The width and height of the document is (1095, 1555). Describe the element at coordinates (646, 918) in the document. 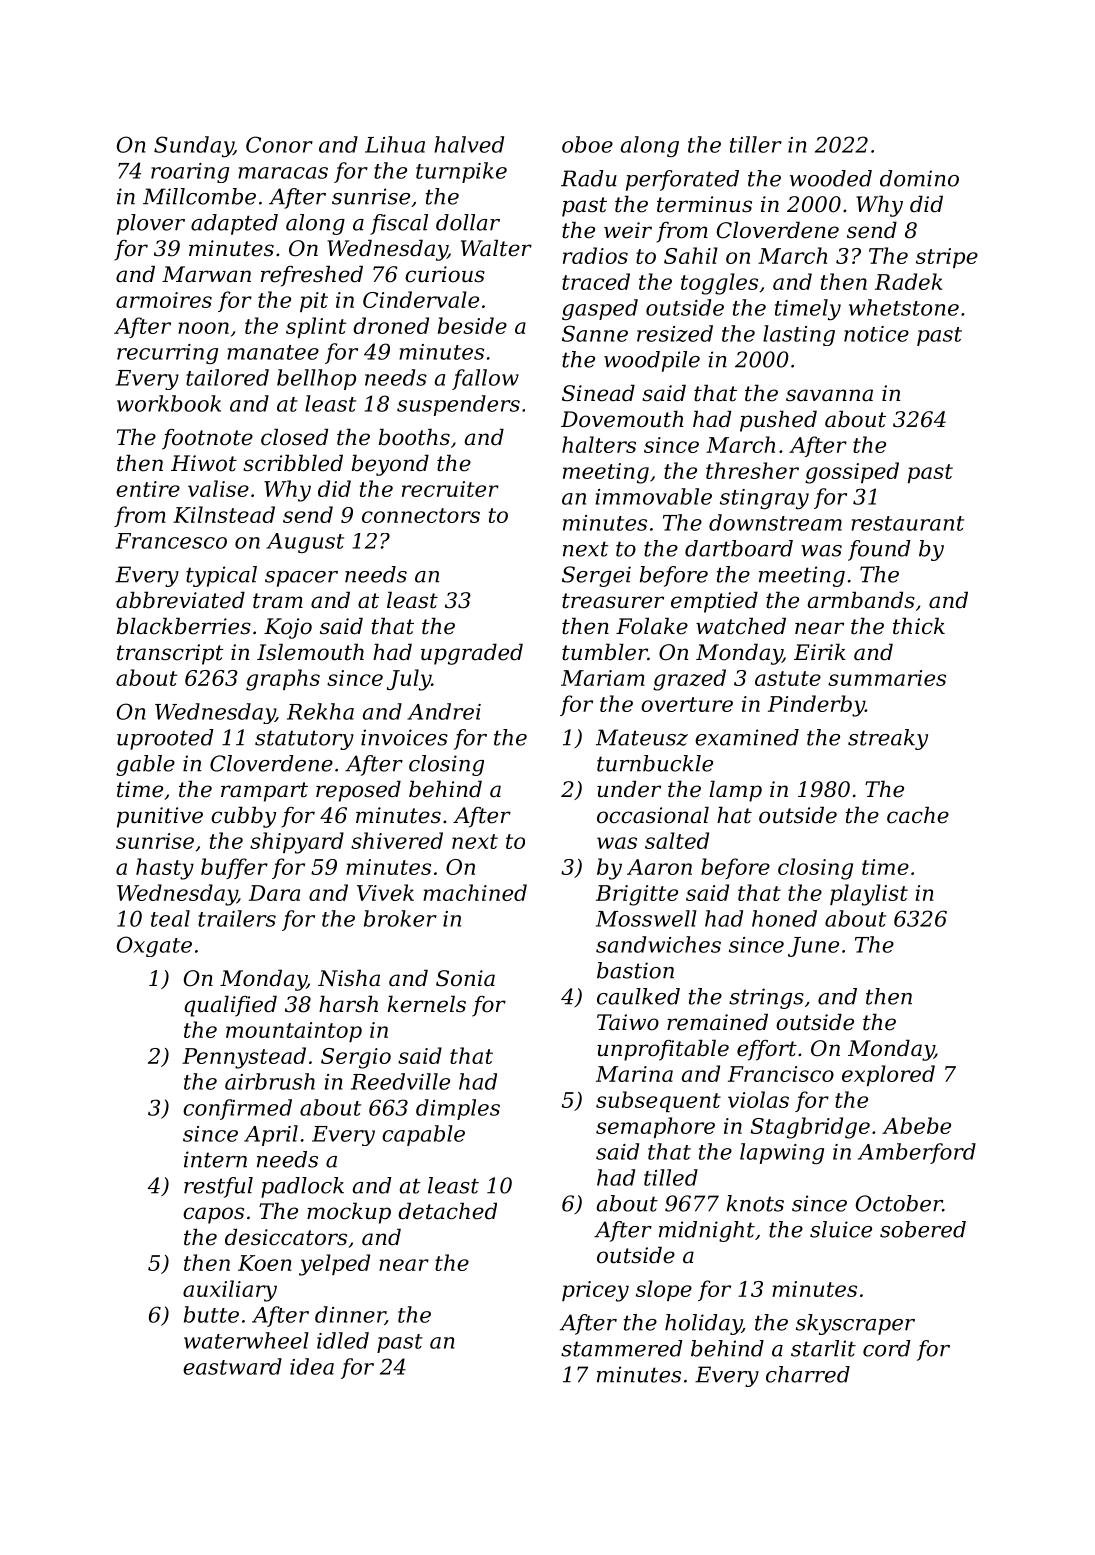

I see `Mosswell` at that location.
